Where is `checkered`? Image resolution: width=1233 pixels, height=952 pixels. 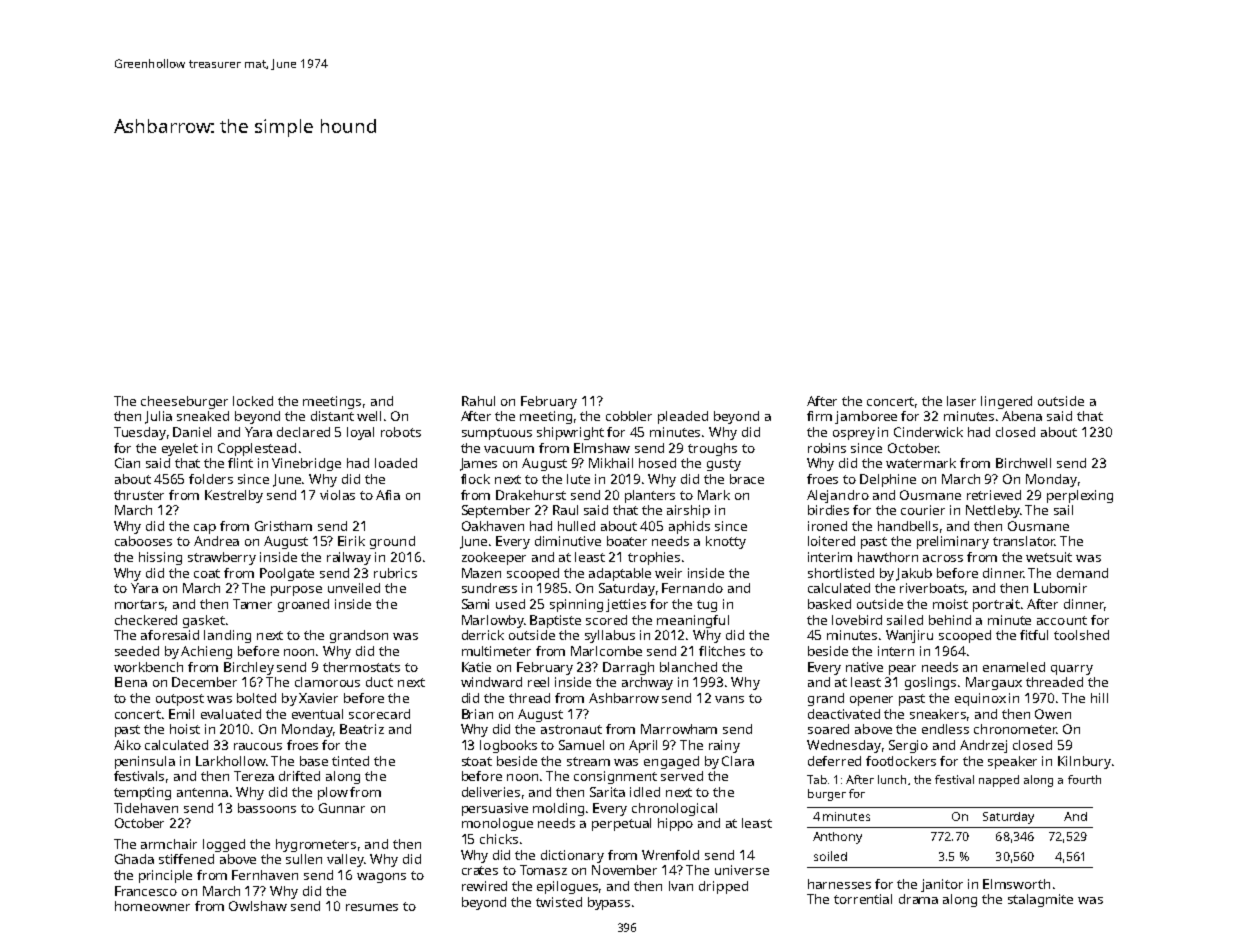 checkered is located at coordinates (146, 620).
